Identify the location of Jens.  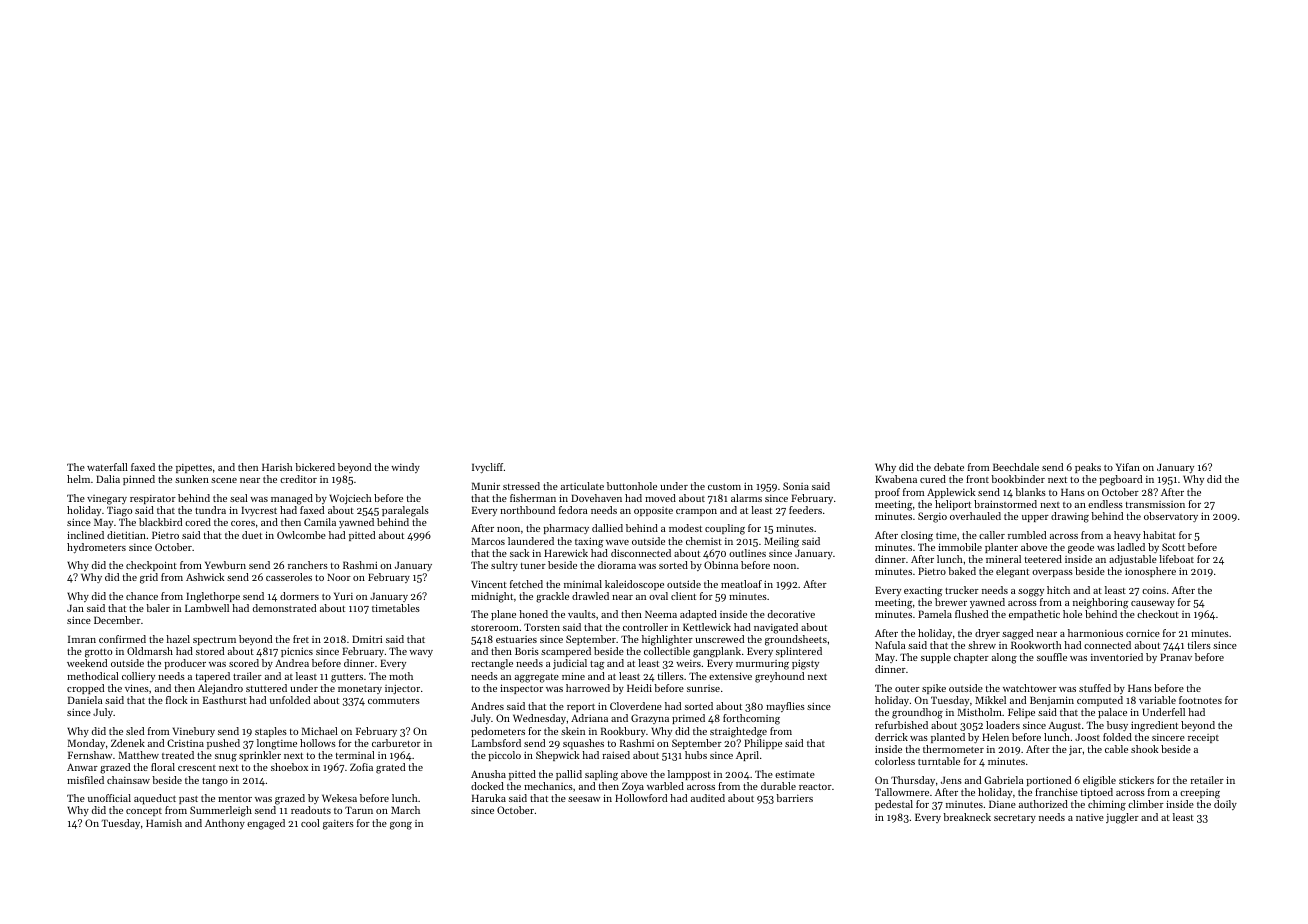
(951, 780).
